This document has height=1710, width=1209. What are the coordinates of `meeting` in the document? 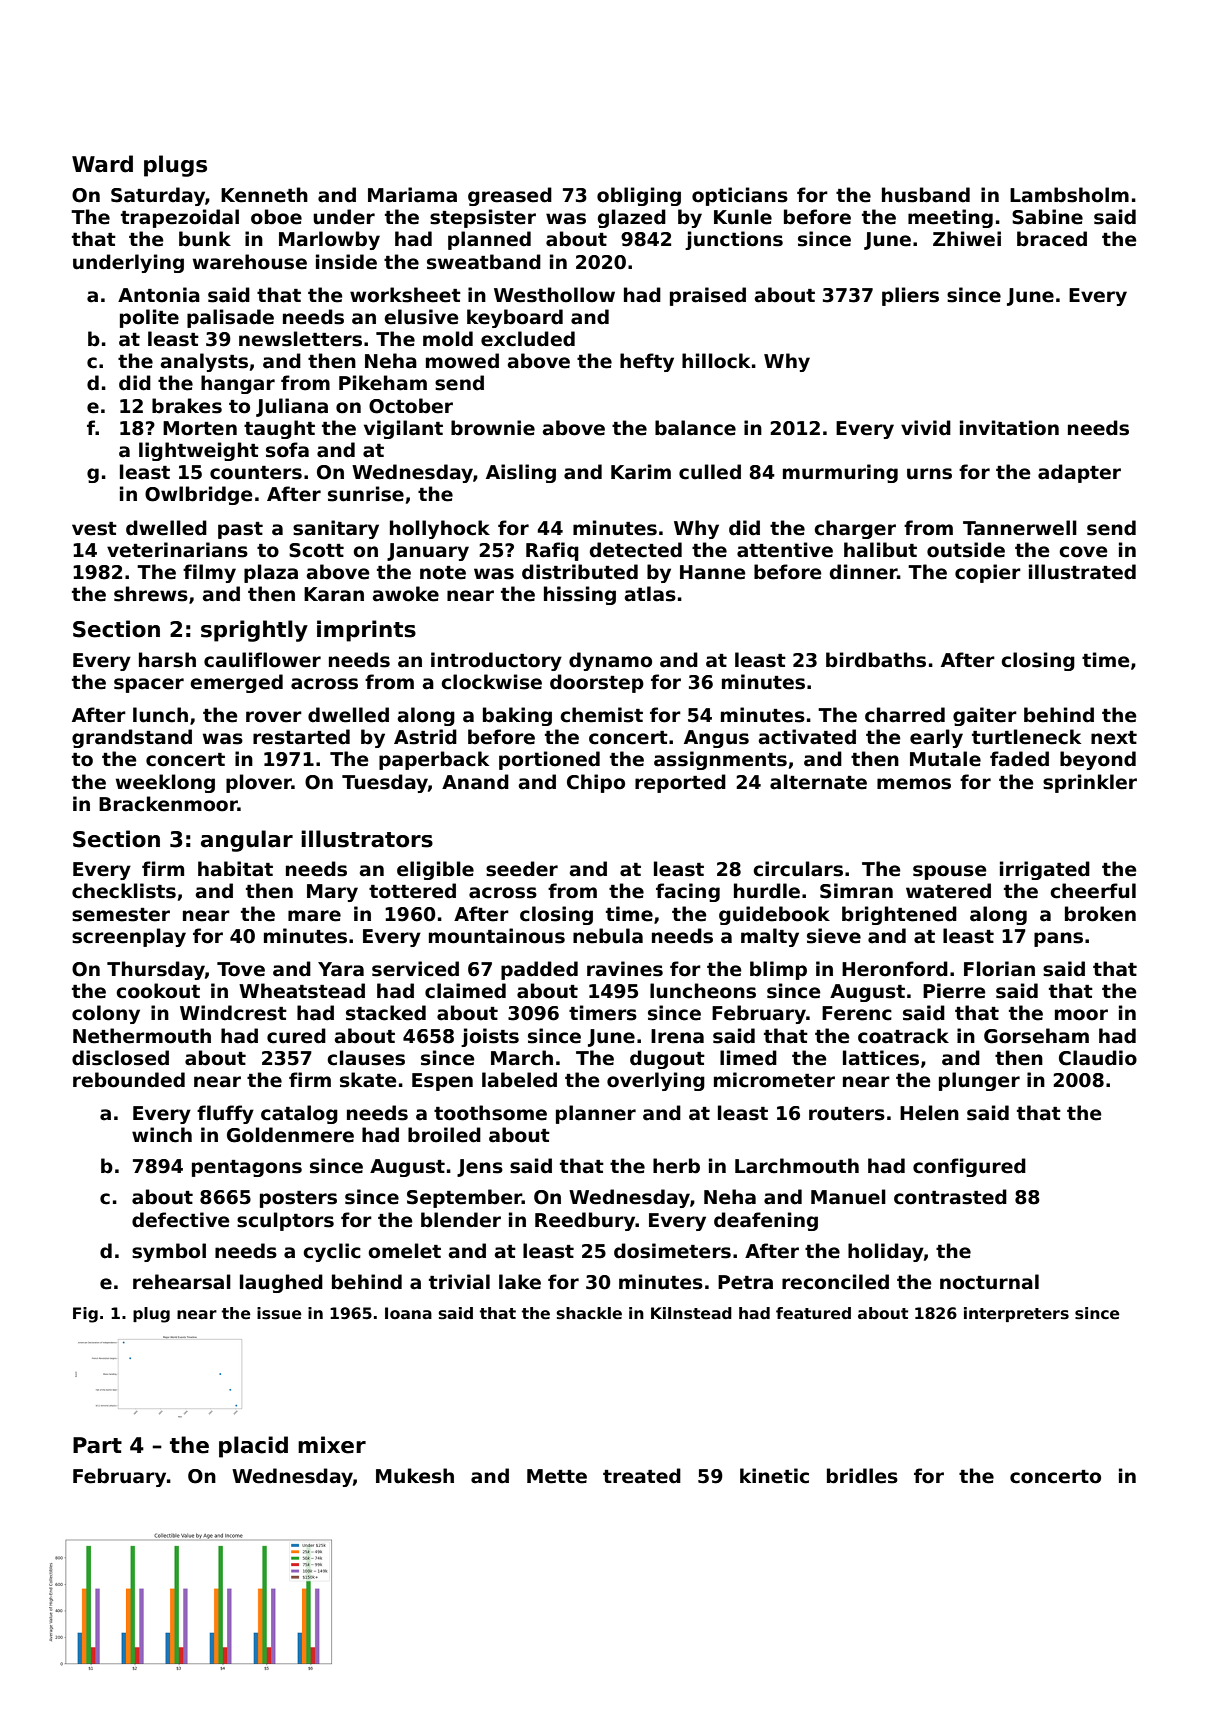 It's located at (950, 218).
